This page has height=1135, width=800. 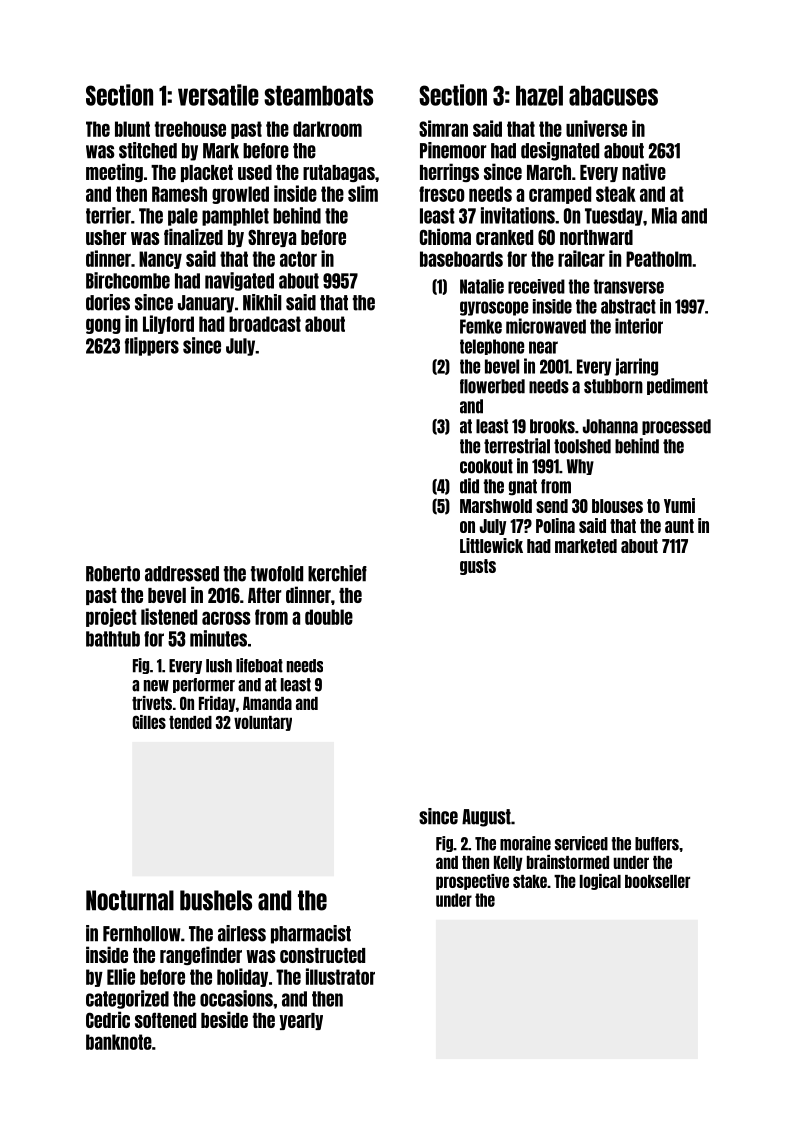 I want to click on Nocturnal, so click(x=130, y=900).
